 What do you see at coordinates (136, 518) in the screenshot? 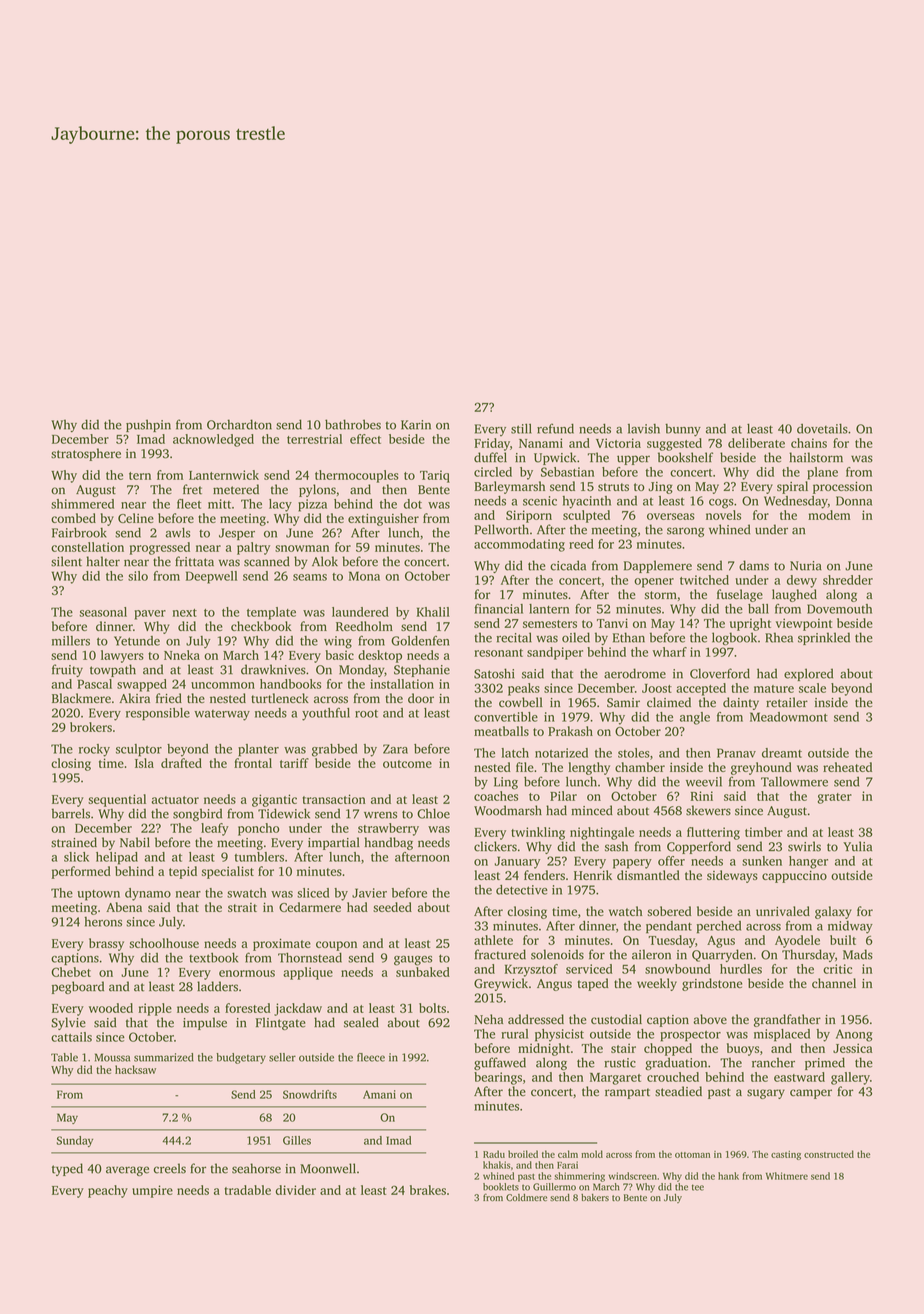
I see `Celine` at bounding box center [136, 518].
